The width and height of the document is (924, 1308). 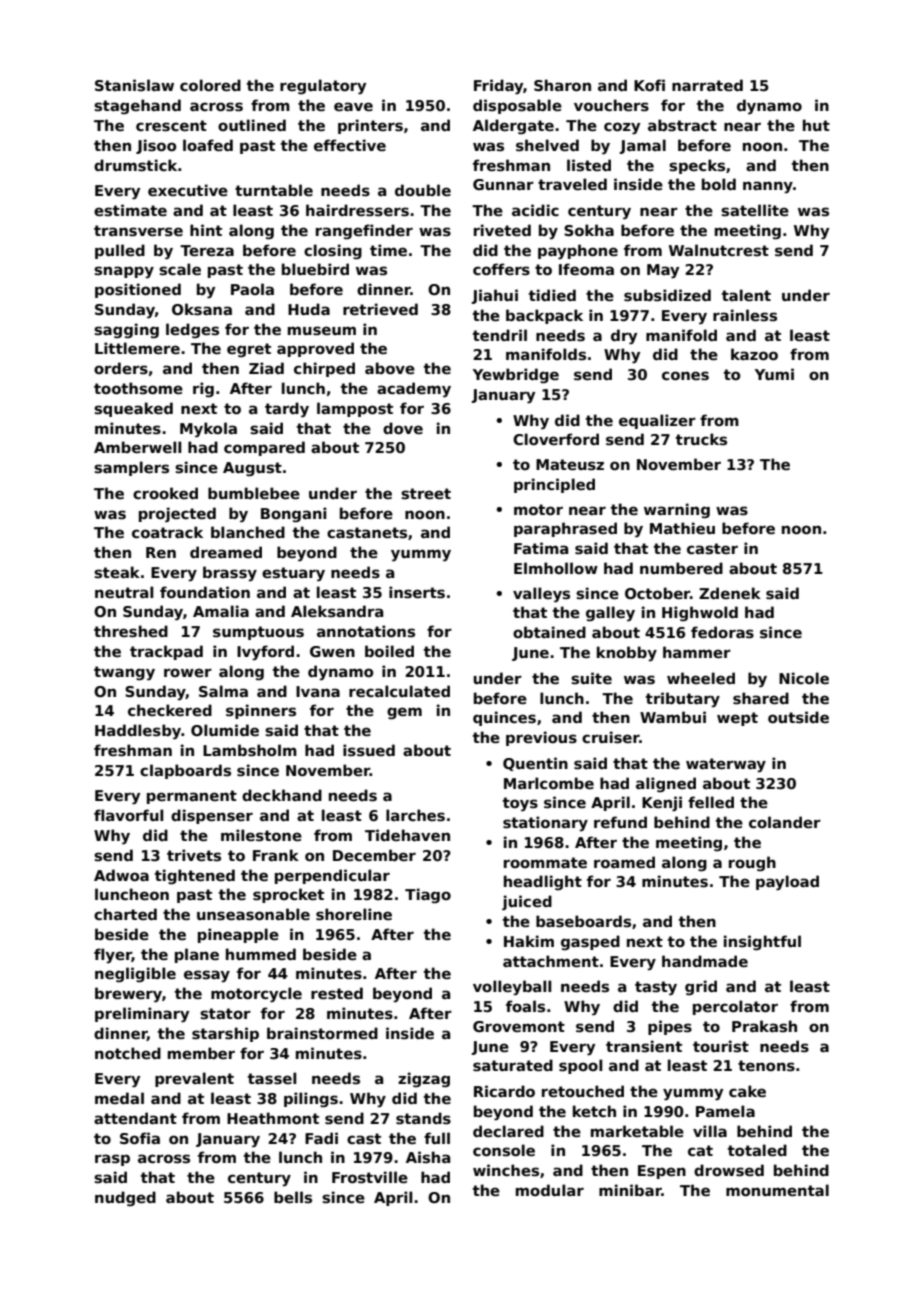 What do you see at coordinates (611, 105) in the document?
I see `vouchers` at bounding box center [611, 105].
